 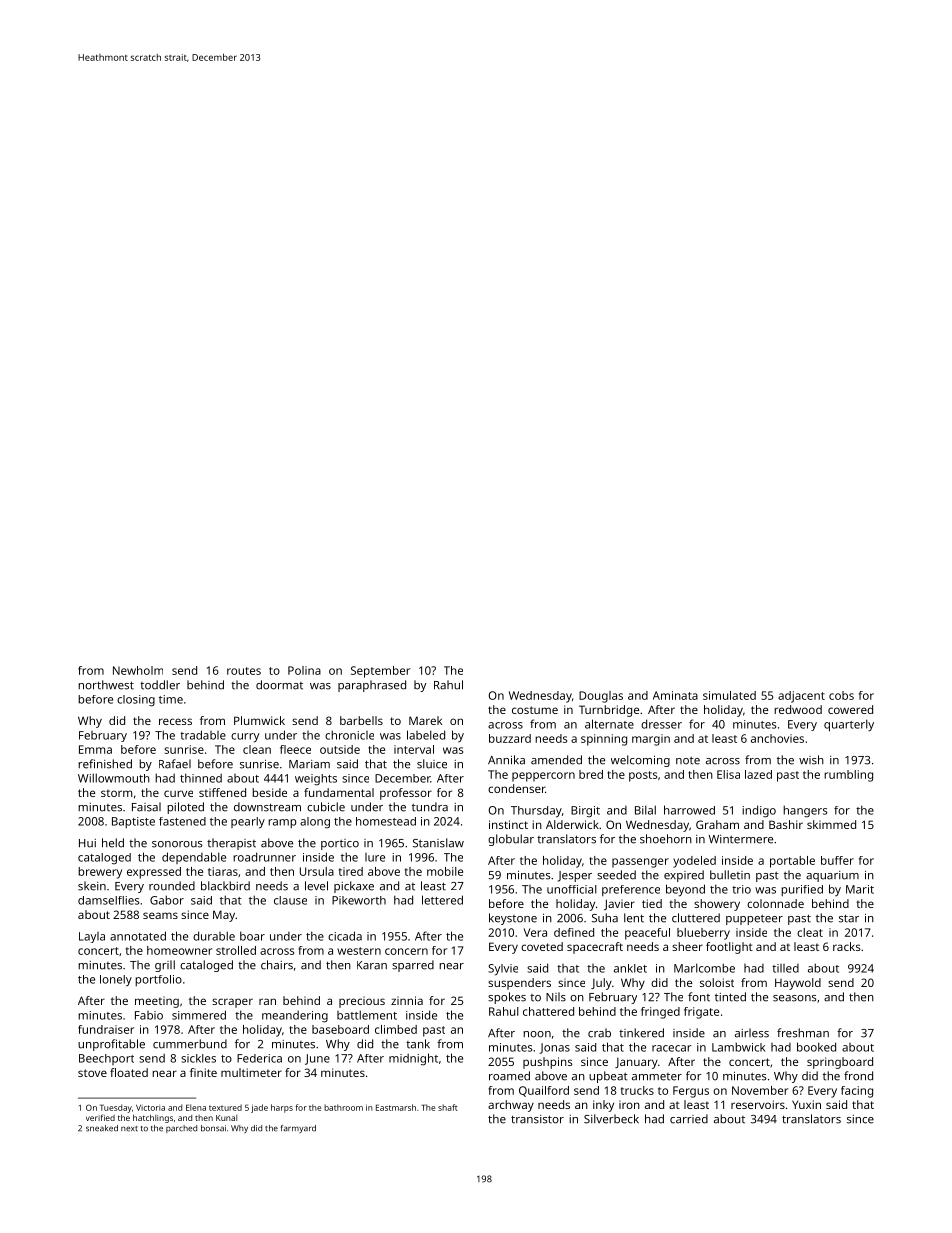 What do you see at coordinates (729, 695) in the screenshot?
I see `simulated` at bounding box center [729, 695].
